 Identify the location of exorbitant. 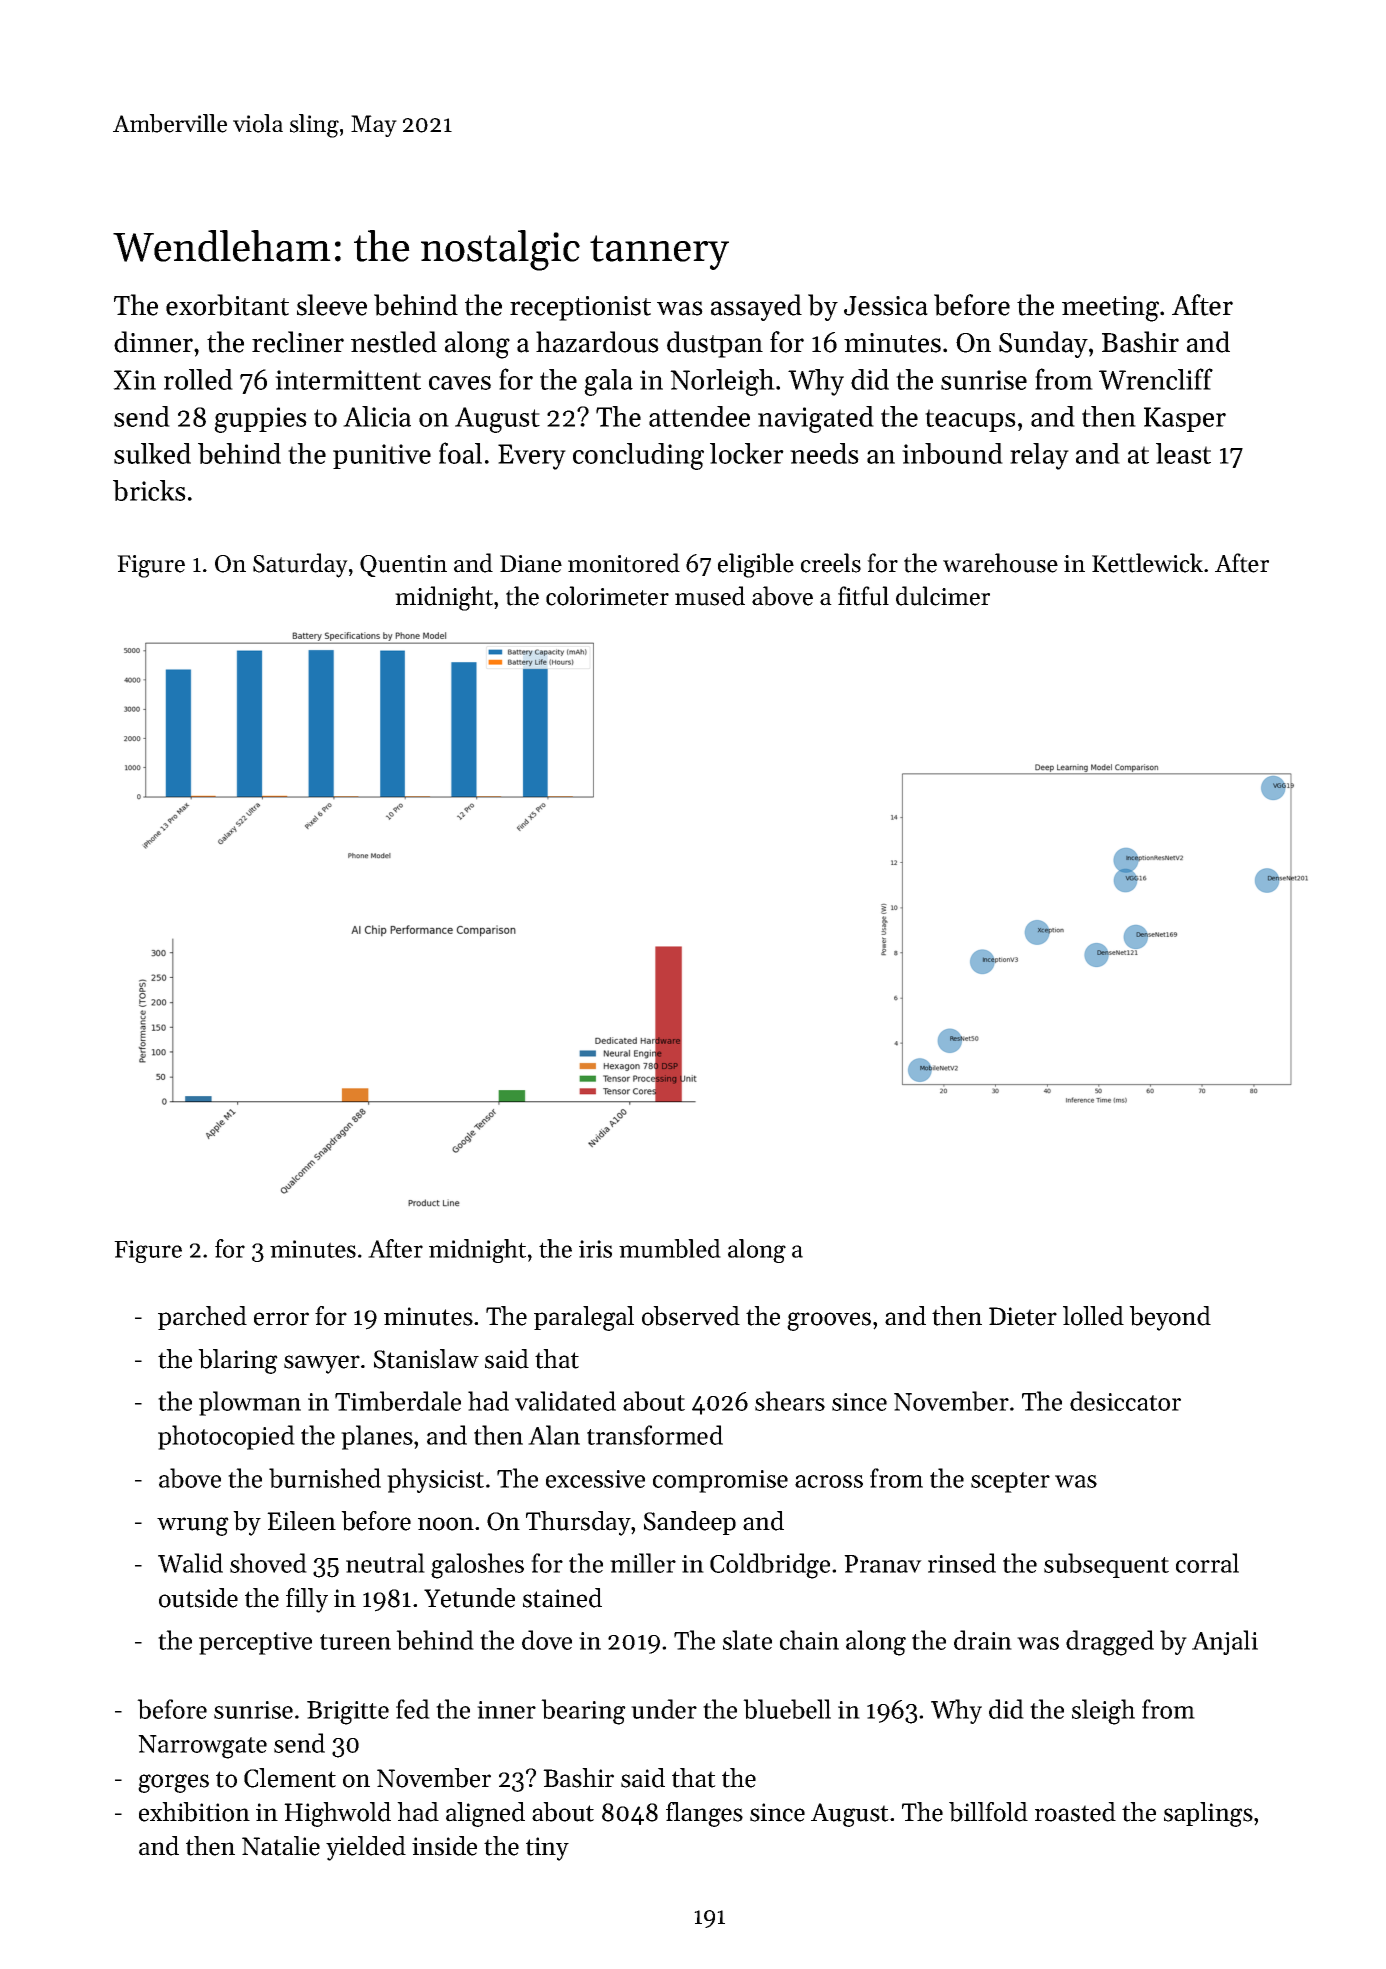
(227, 305).
